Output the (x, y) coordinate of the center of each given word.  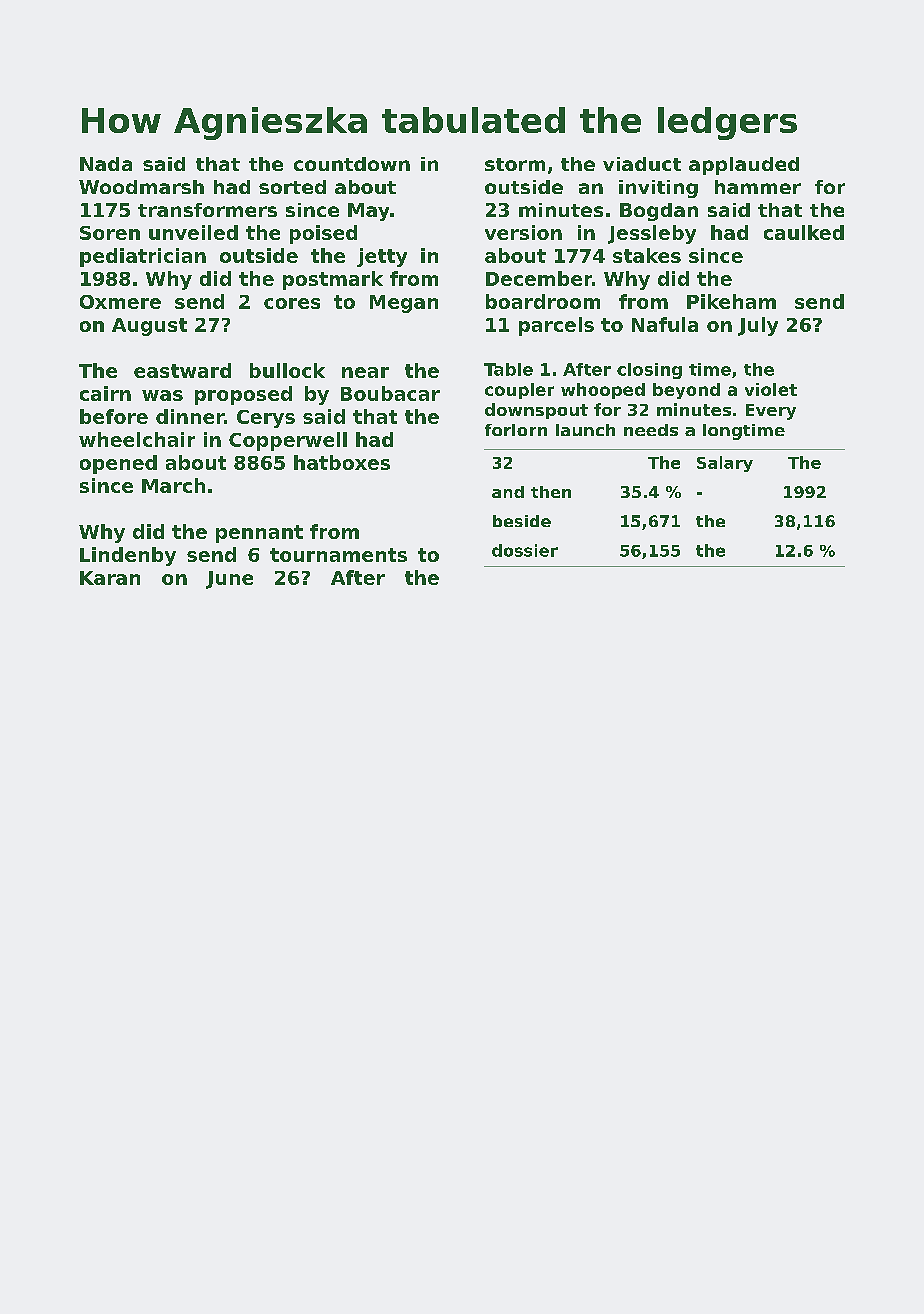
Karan (110, 578)
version (523, 232)
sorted (292, 187)
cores (292, 303)
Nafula (665, 324)
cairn (105, 393)
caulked (804, 232)
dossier (525, 550)
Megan (404, 304)
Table (508, 369)
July (758, 326)
